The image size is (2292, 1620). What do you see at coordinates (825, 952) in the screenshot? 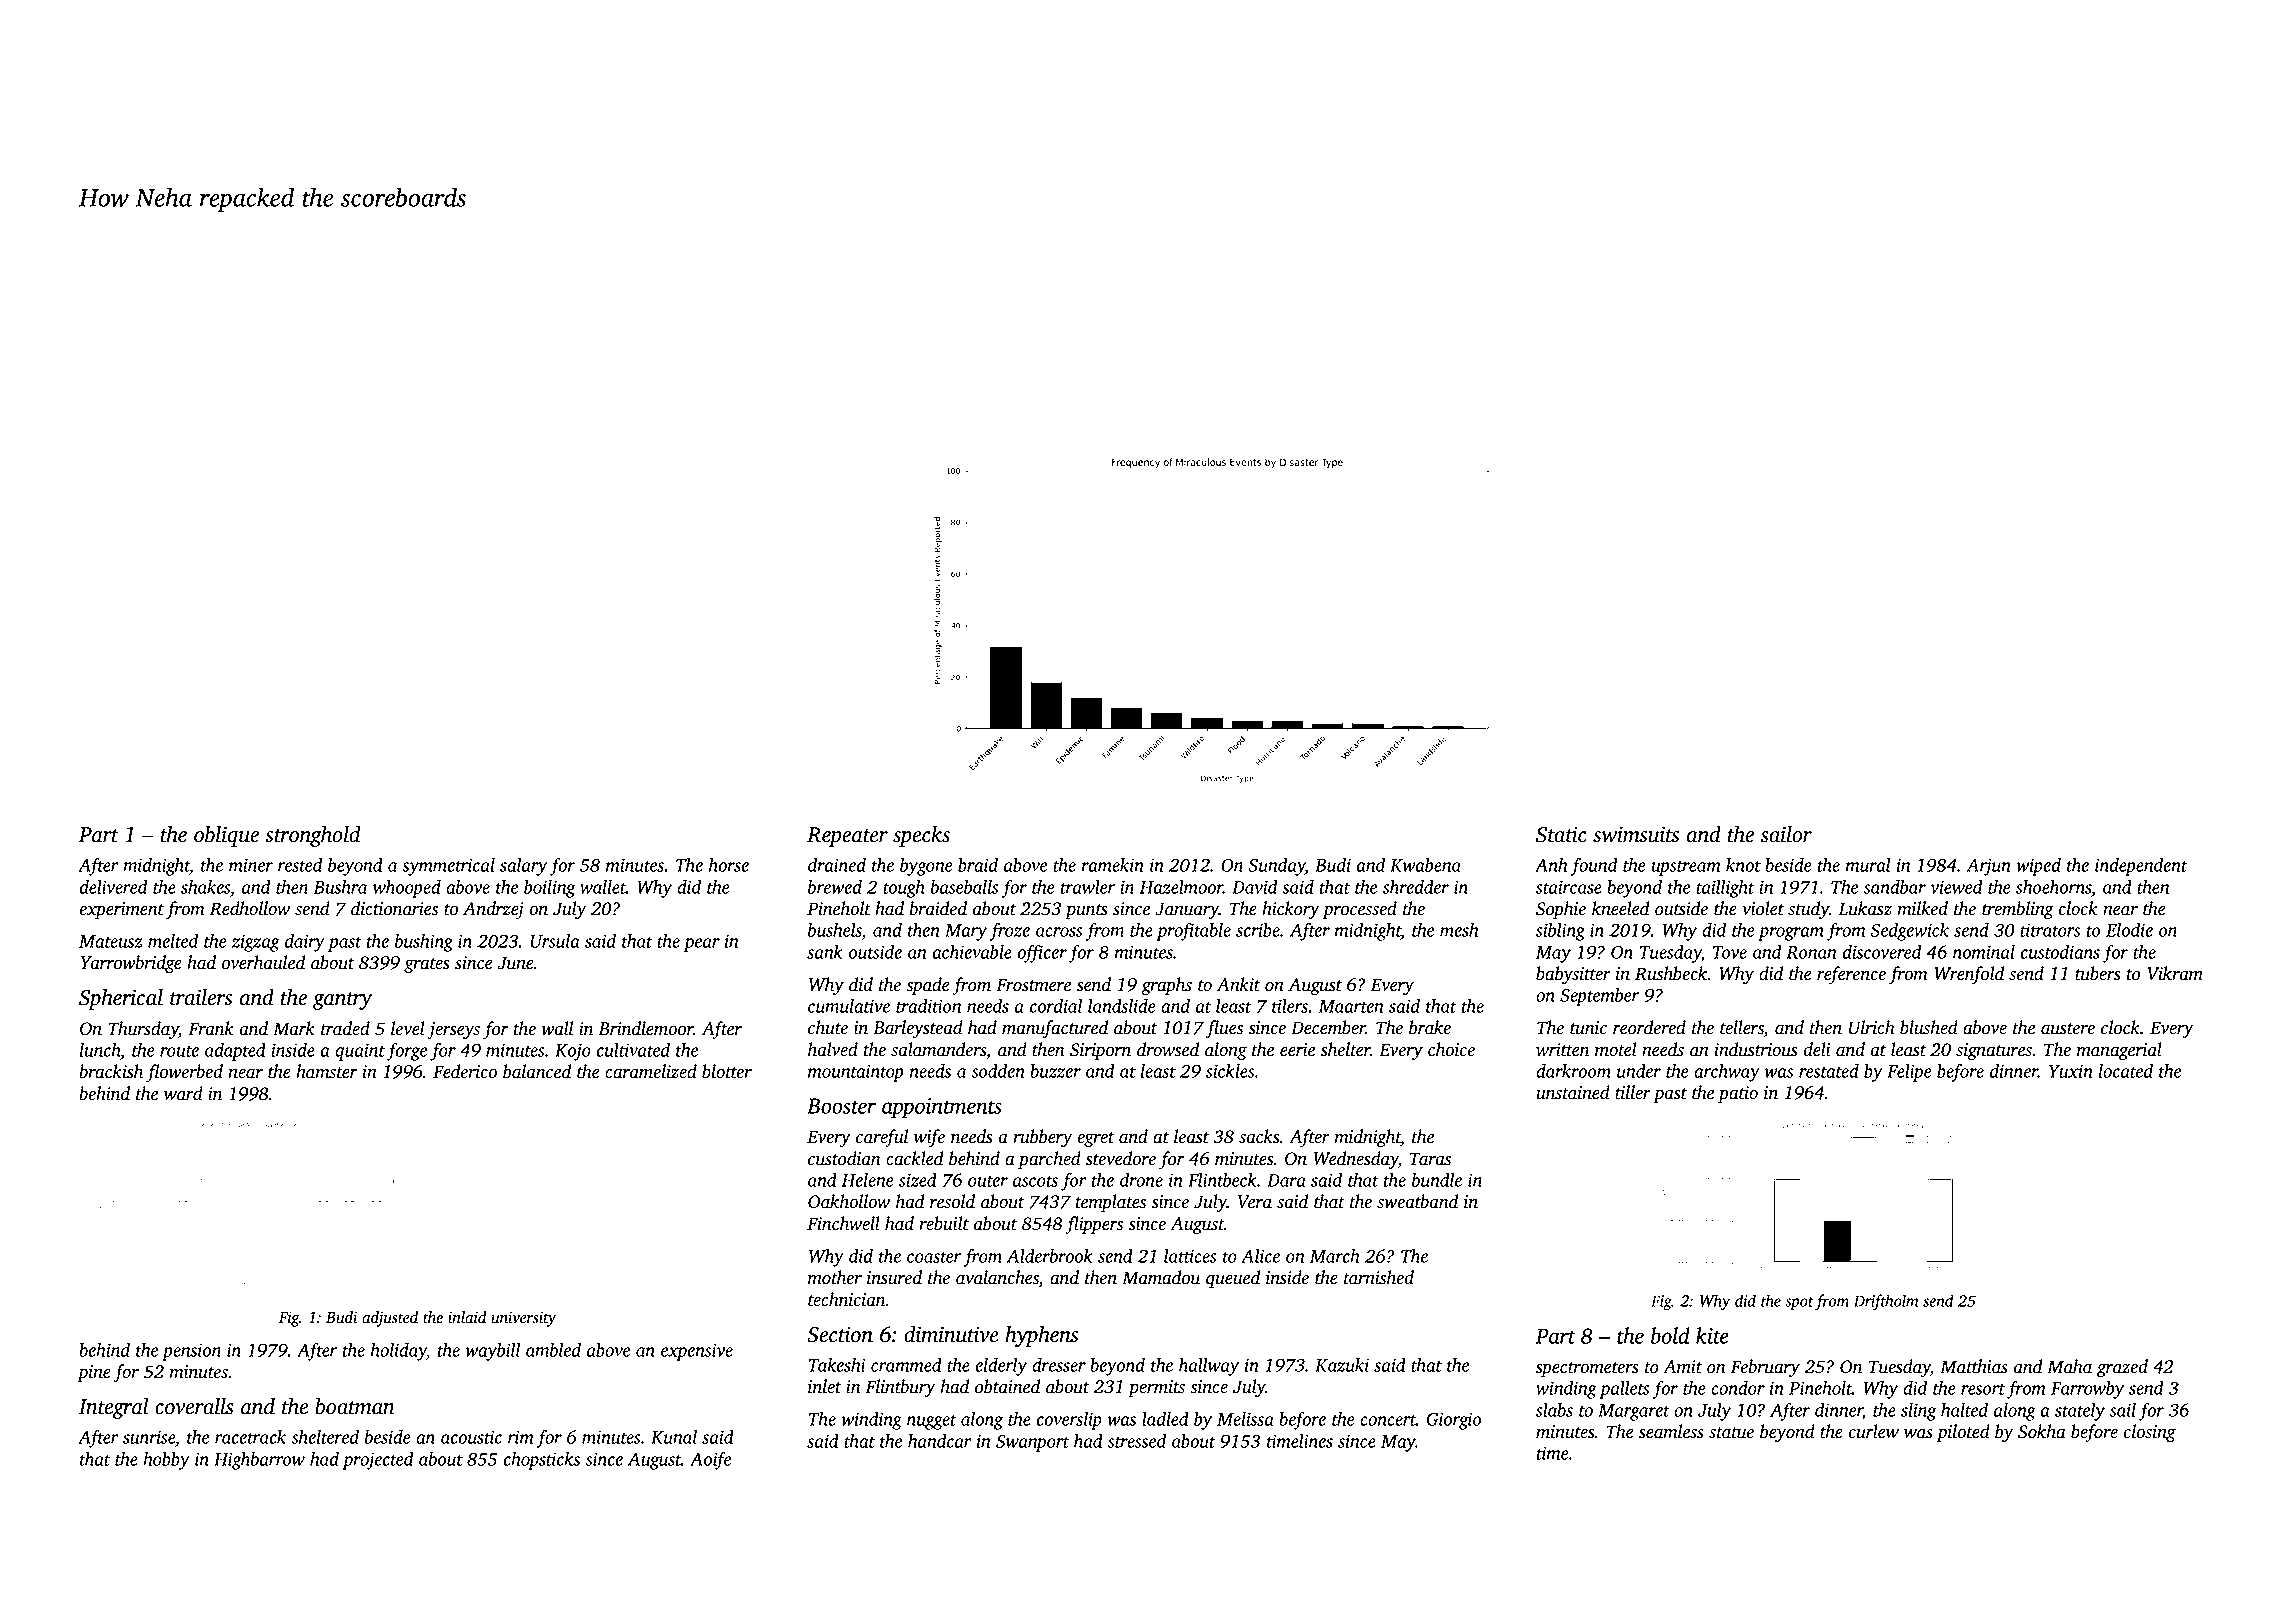
I see `sank` at bounding box center [825, 952].
